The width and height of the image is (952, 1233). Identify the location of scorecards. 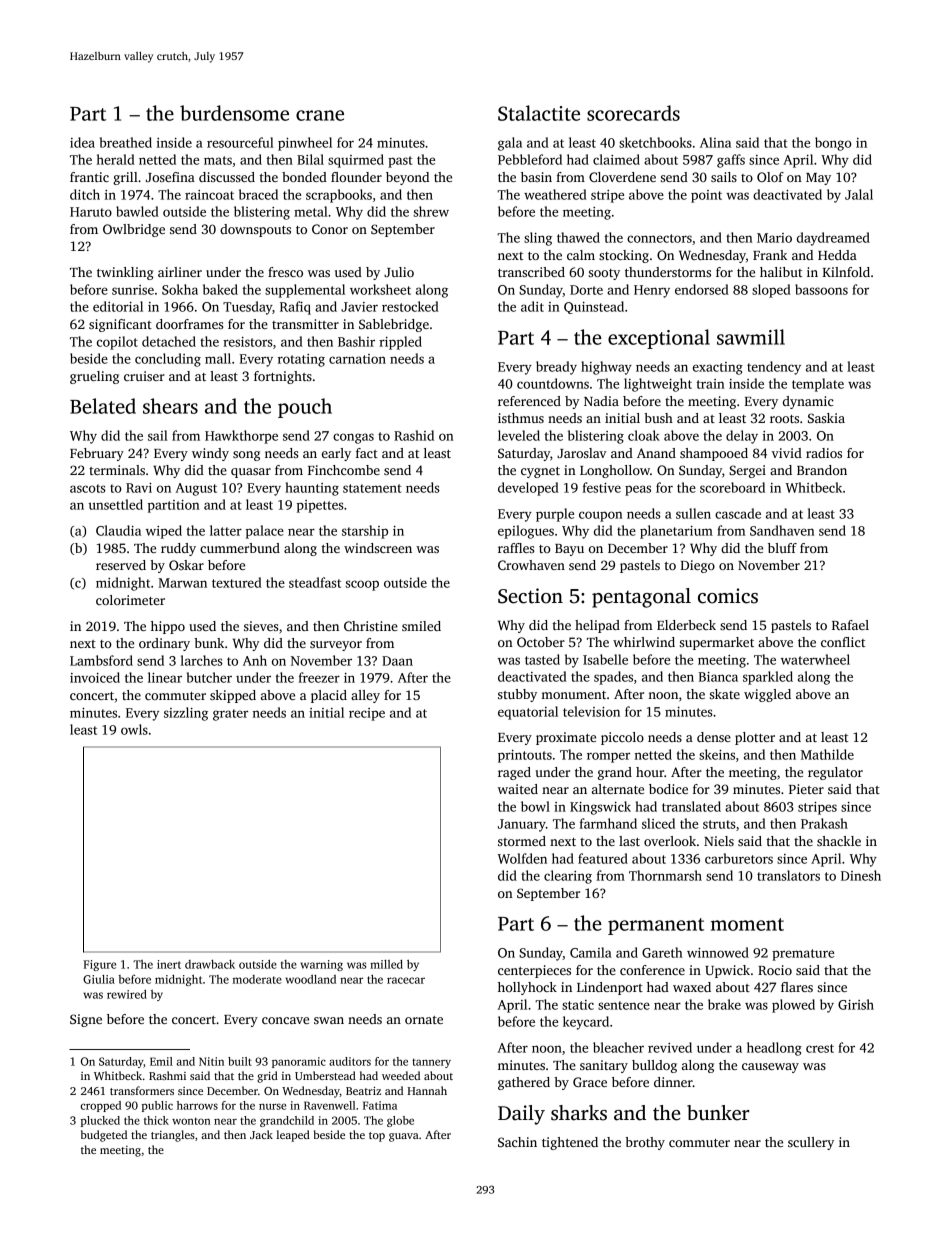
(633, 113).
